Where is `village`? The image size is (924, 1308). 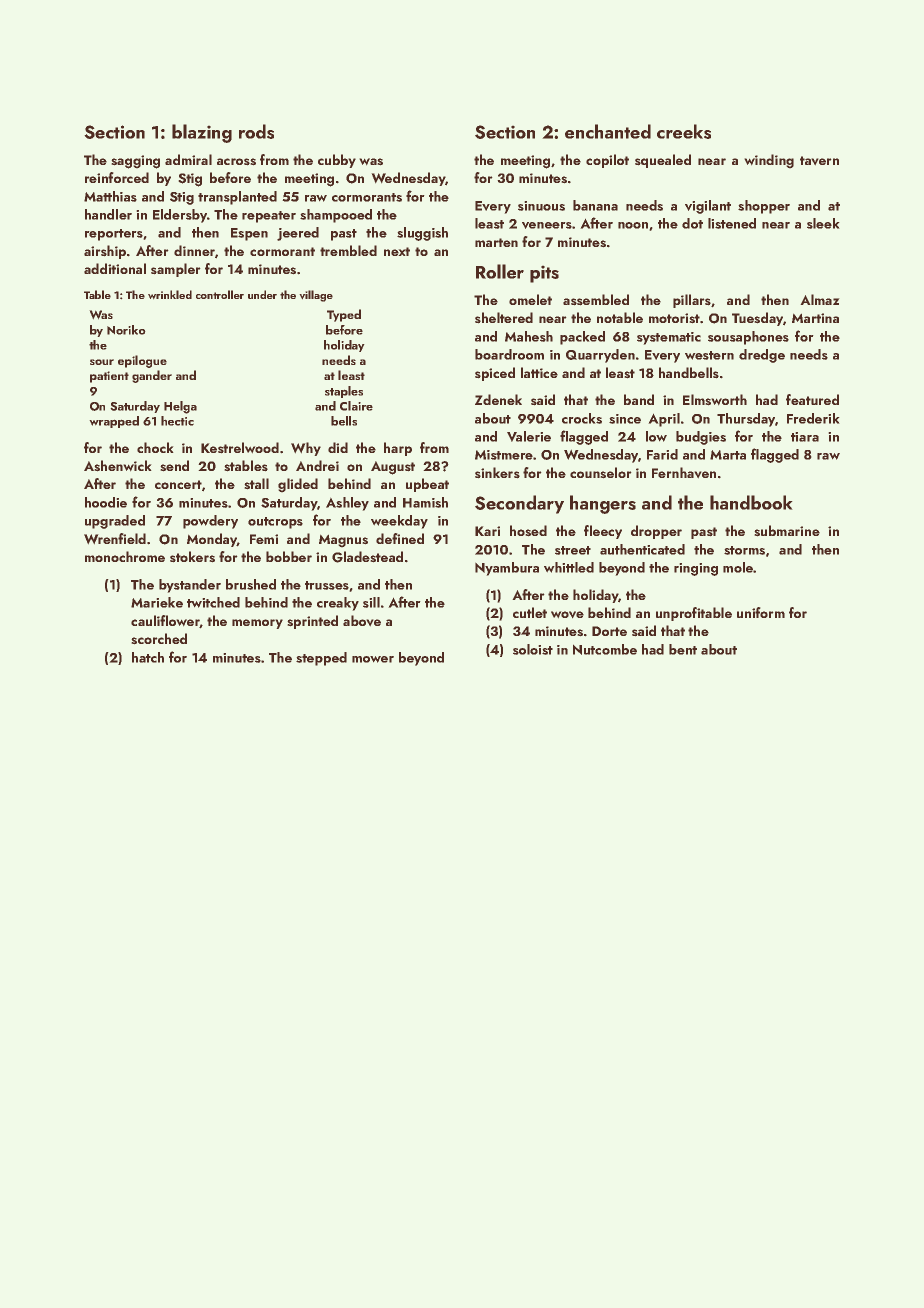
village is located at coordinates (316, 296).
